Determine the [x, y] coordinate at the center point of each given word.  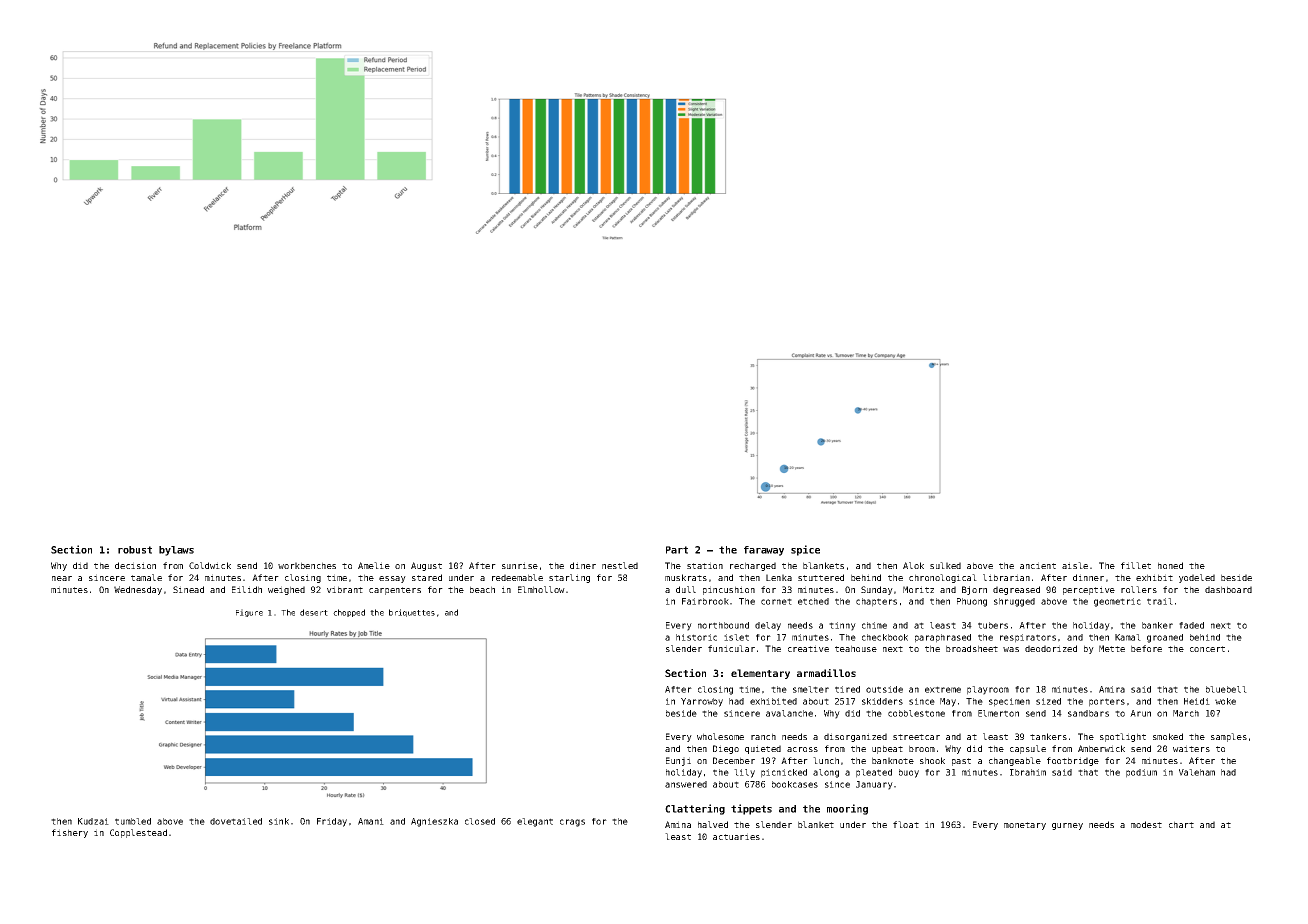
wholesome [720, 736]
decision [135, 565]
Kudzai [93, 821]
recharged [753, 566]
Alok [913, 565]
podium [1141, 773]
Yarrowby [702, 702]
